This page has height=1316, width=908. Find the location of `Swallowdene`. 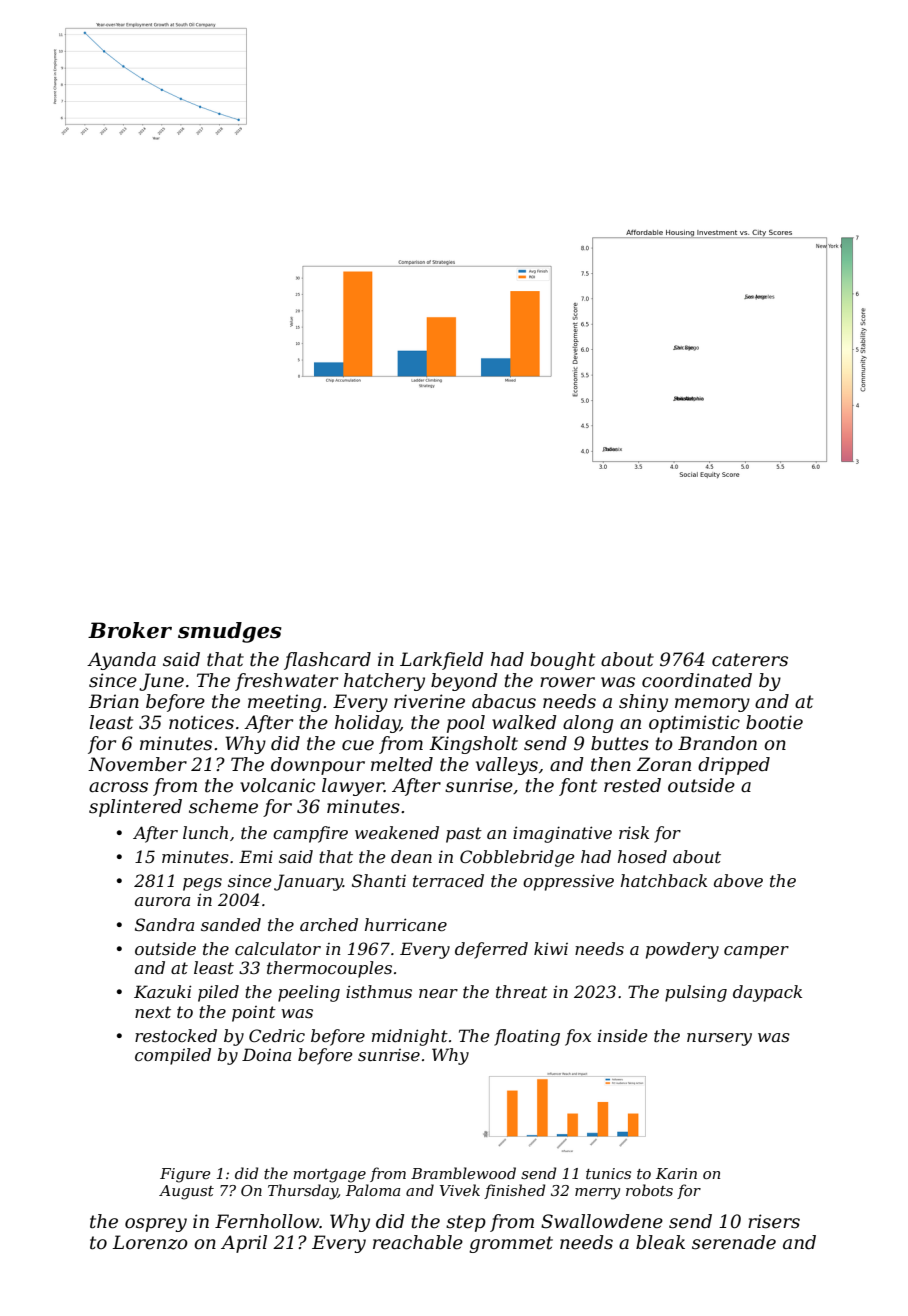

Swallowdene is located at coordinates (602, 1221).
